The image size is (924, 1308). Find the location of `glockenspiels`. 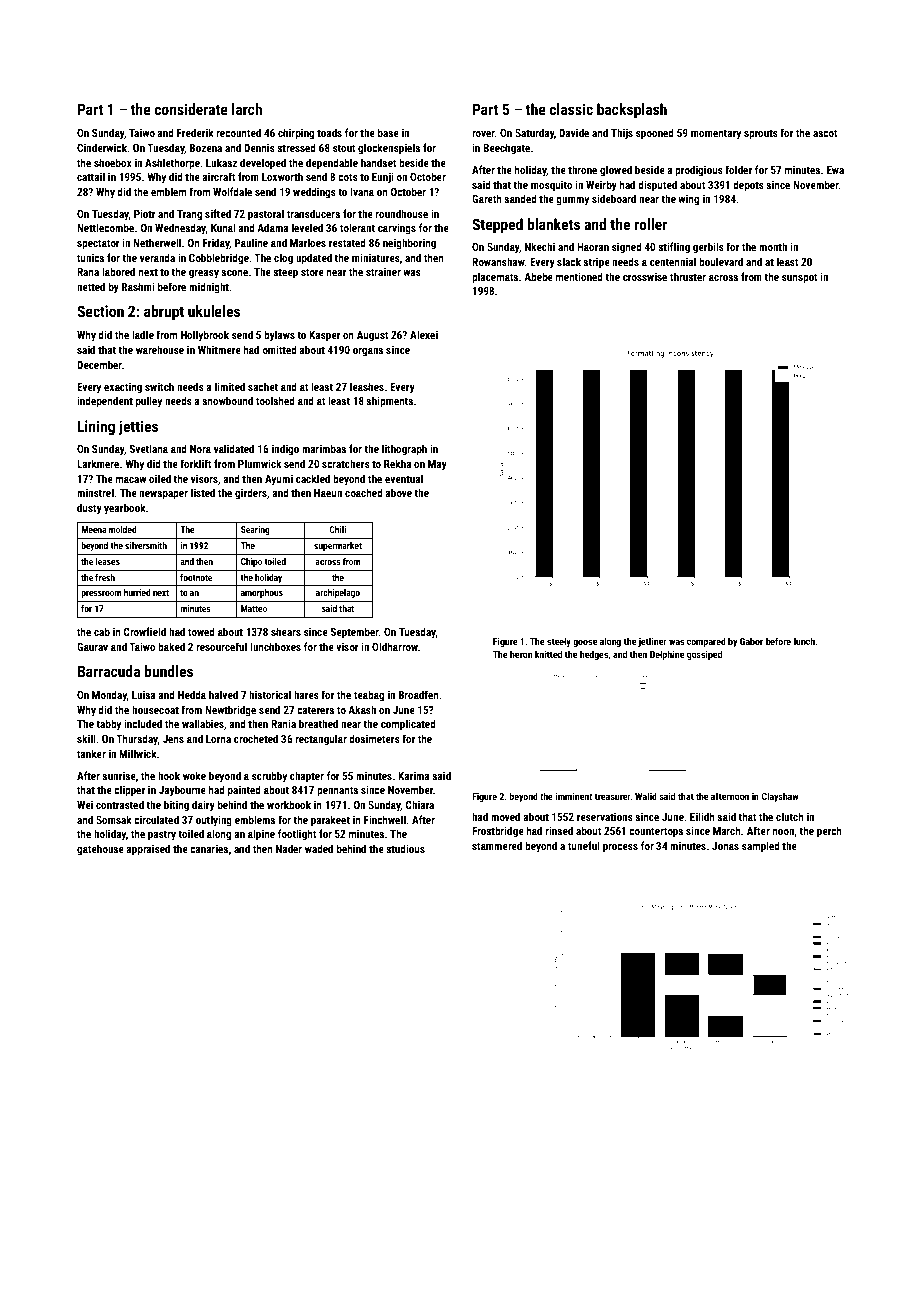

glockenspiels is located at coordinates (389, 149).
